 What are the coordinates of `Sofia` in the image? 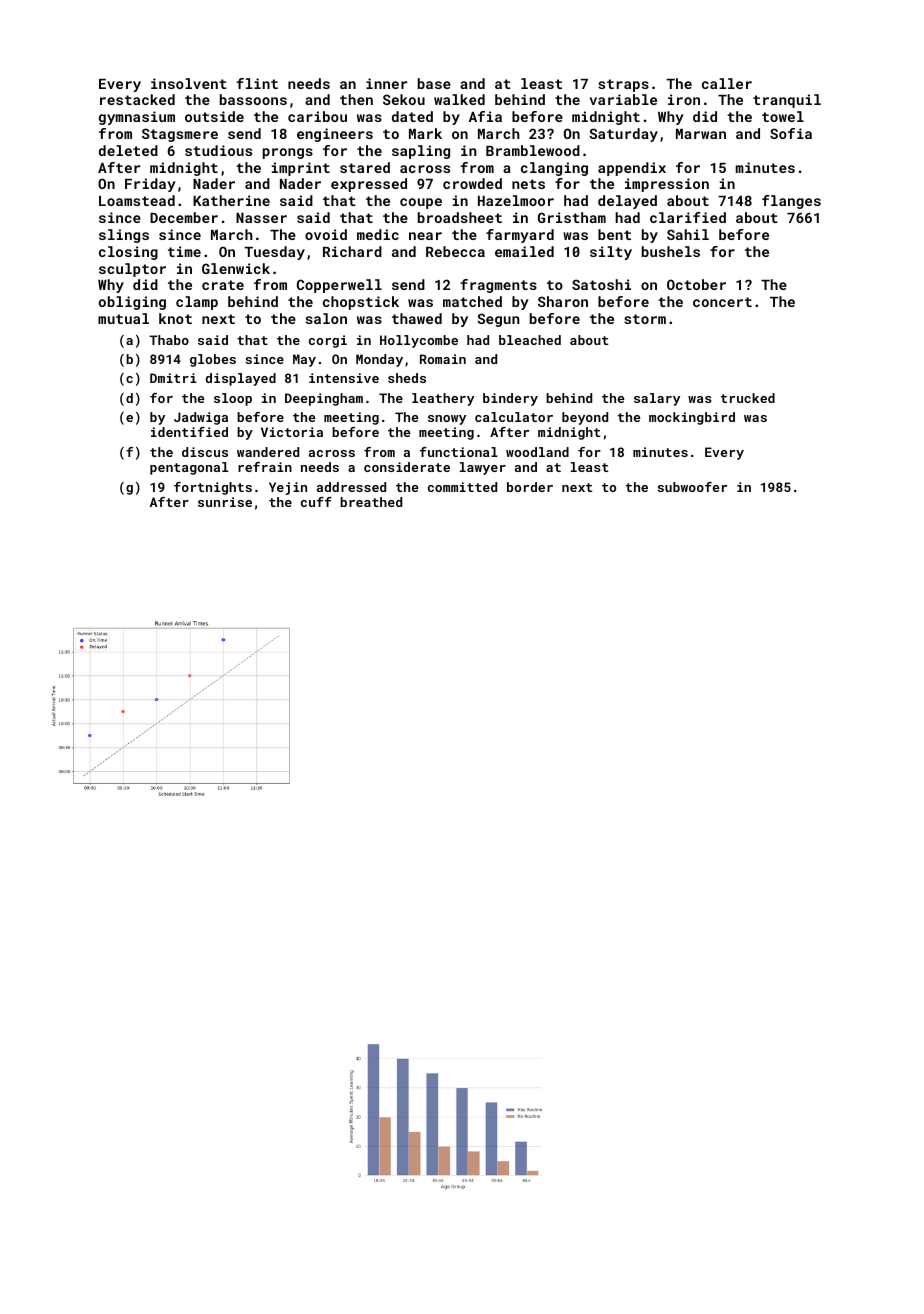 It's located at (791, 133).
